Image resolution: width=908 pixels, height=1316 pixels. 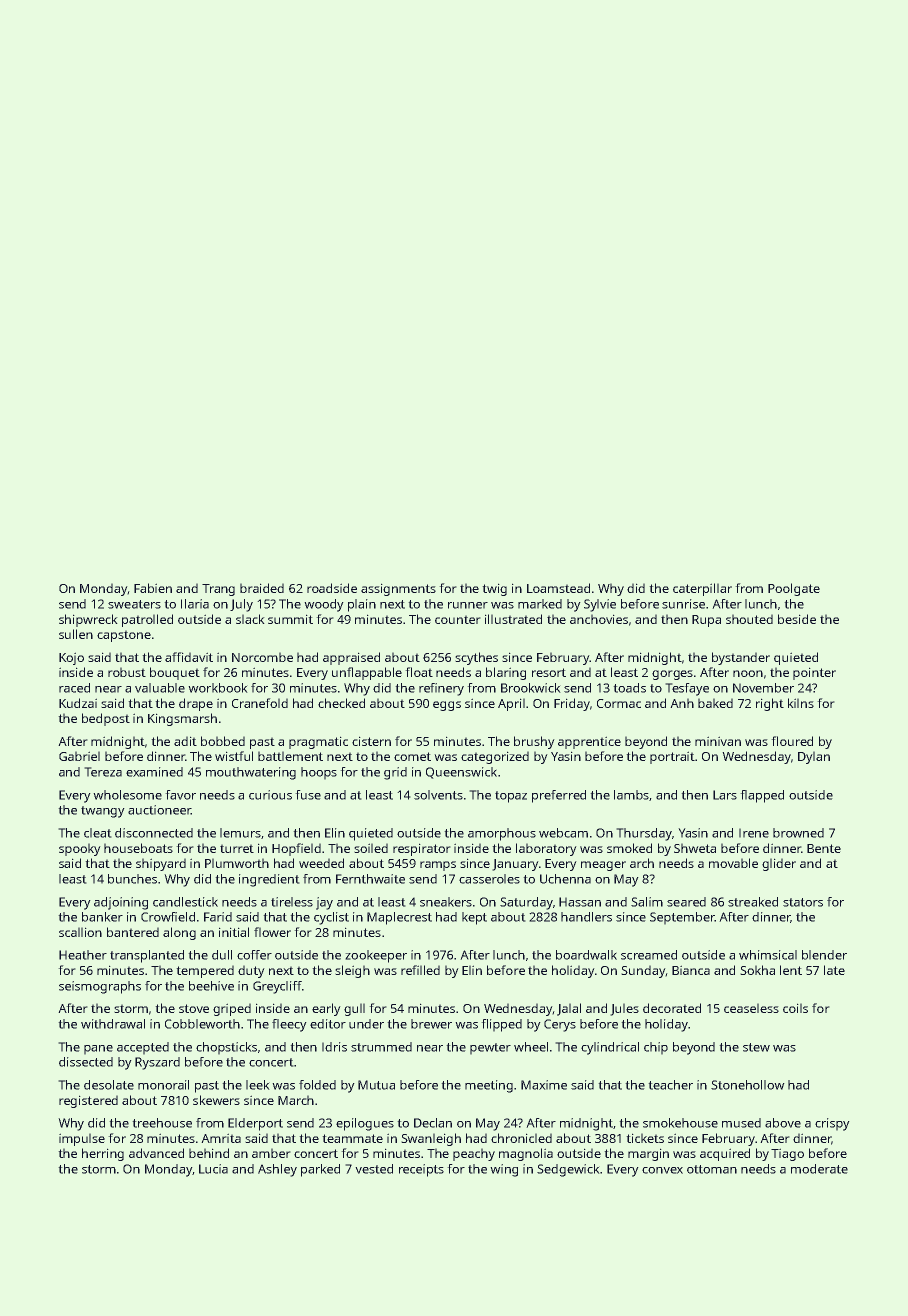 What do you see at coordinates (763, 688) in the screenshot?
I see `November` at bounding box center [763, 688].
